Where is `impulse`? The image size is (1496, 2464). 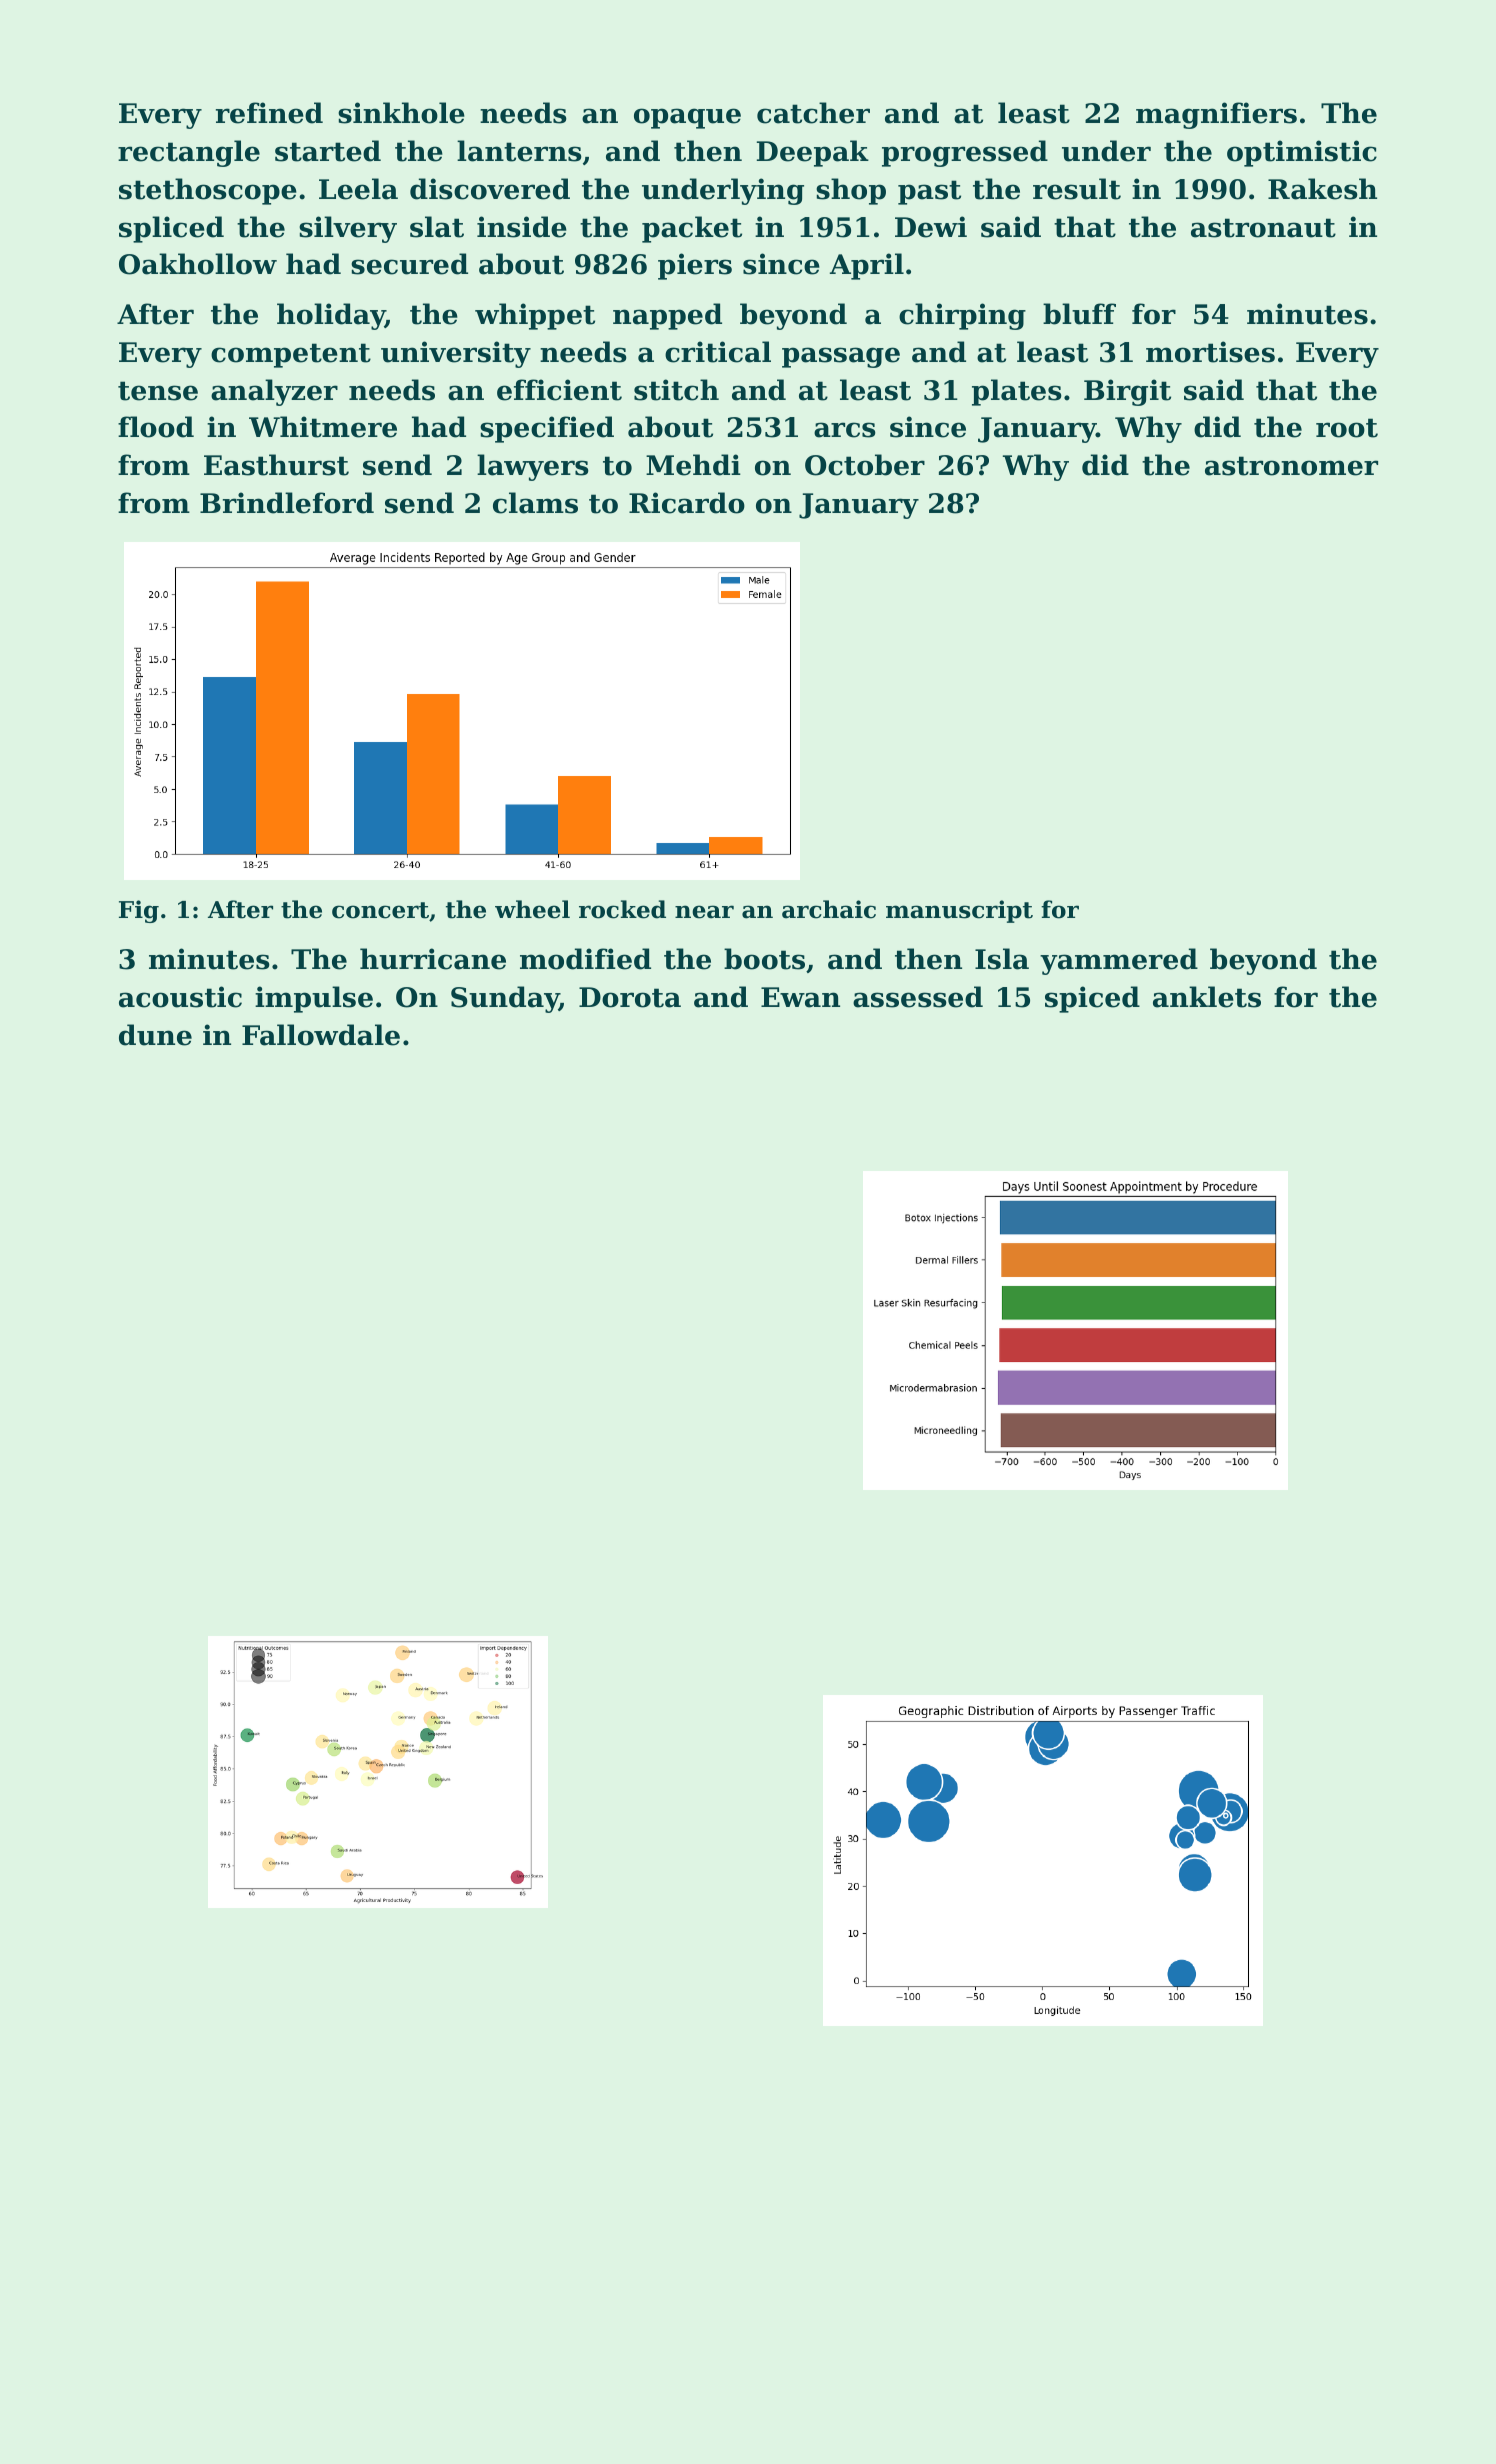 impulse is located at coordinates (314, 999).
